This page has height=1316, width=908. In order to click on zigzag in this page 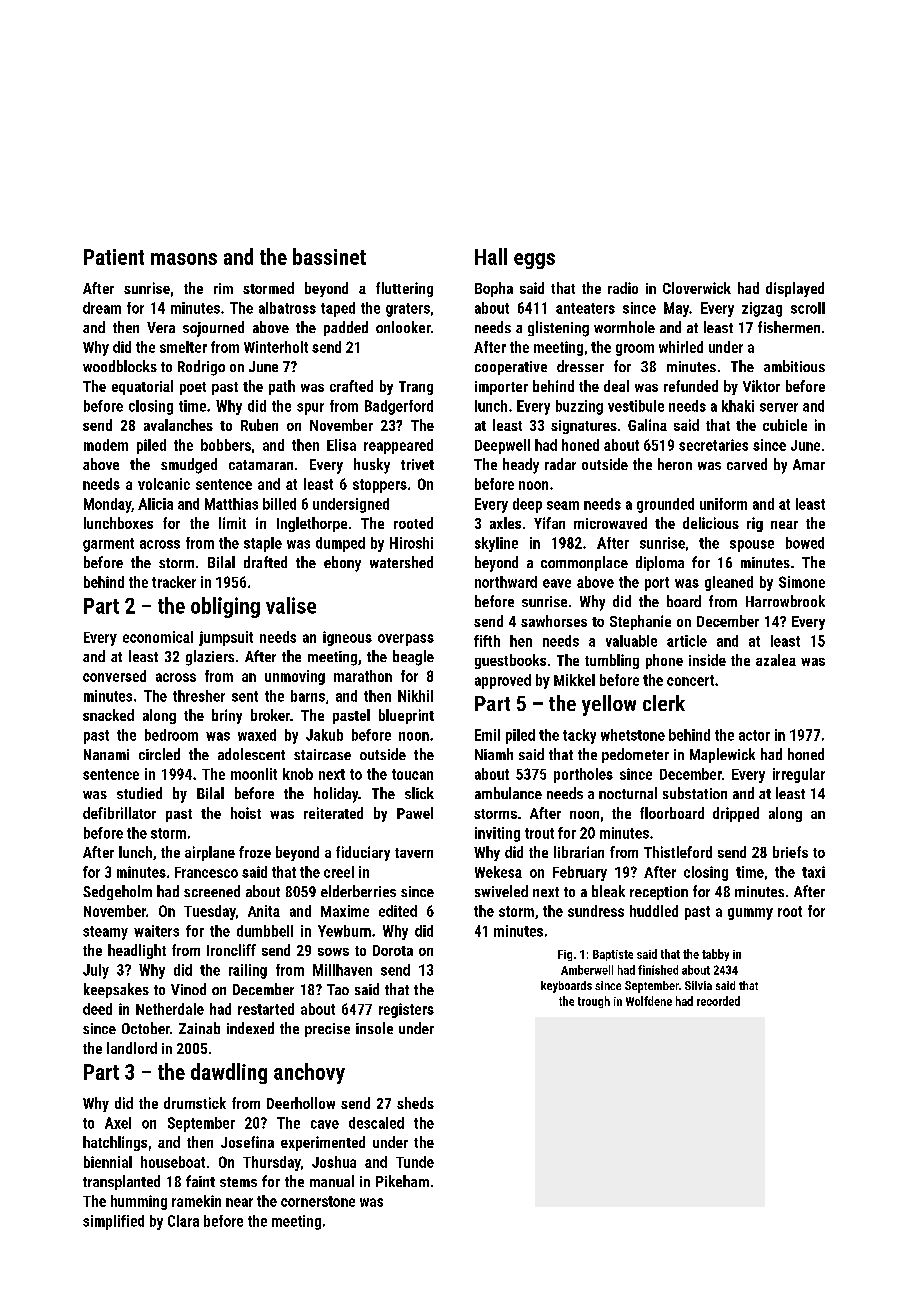, I will do `click(762, 309)`.
